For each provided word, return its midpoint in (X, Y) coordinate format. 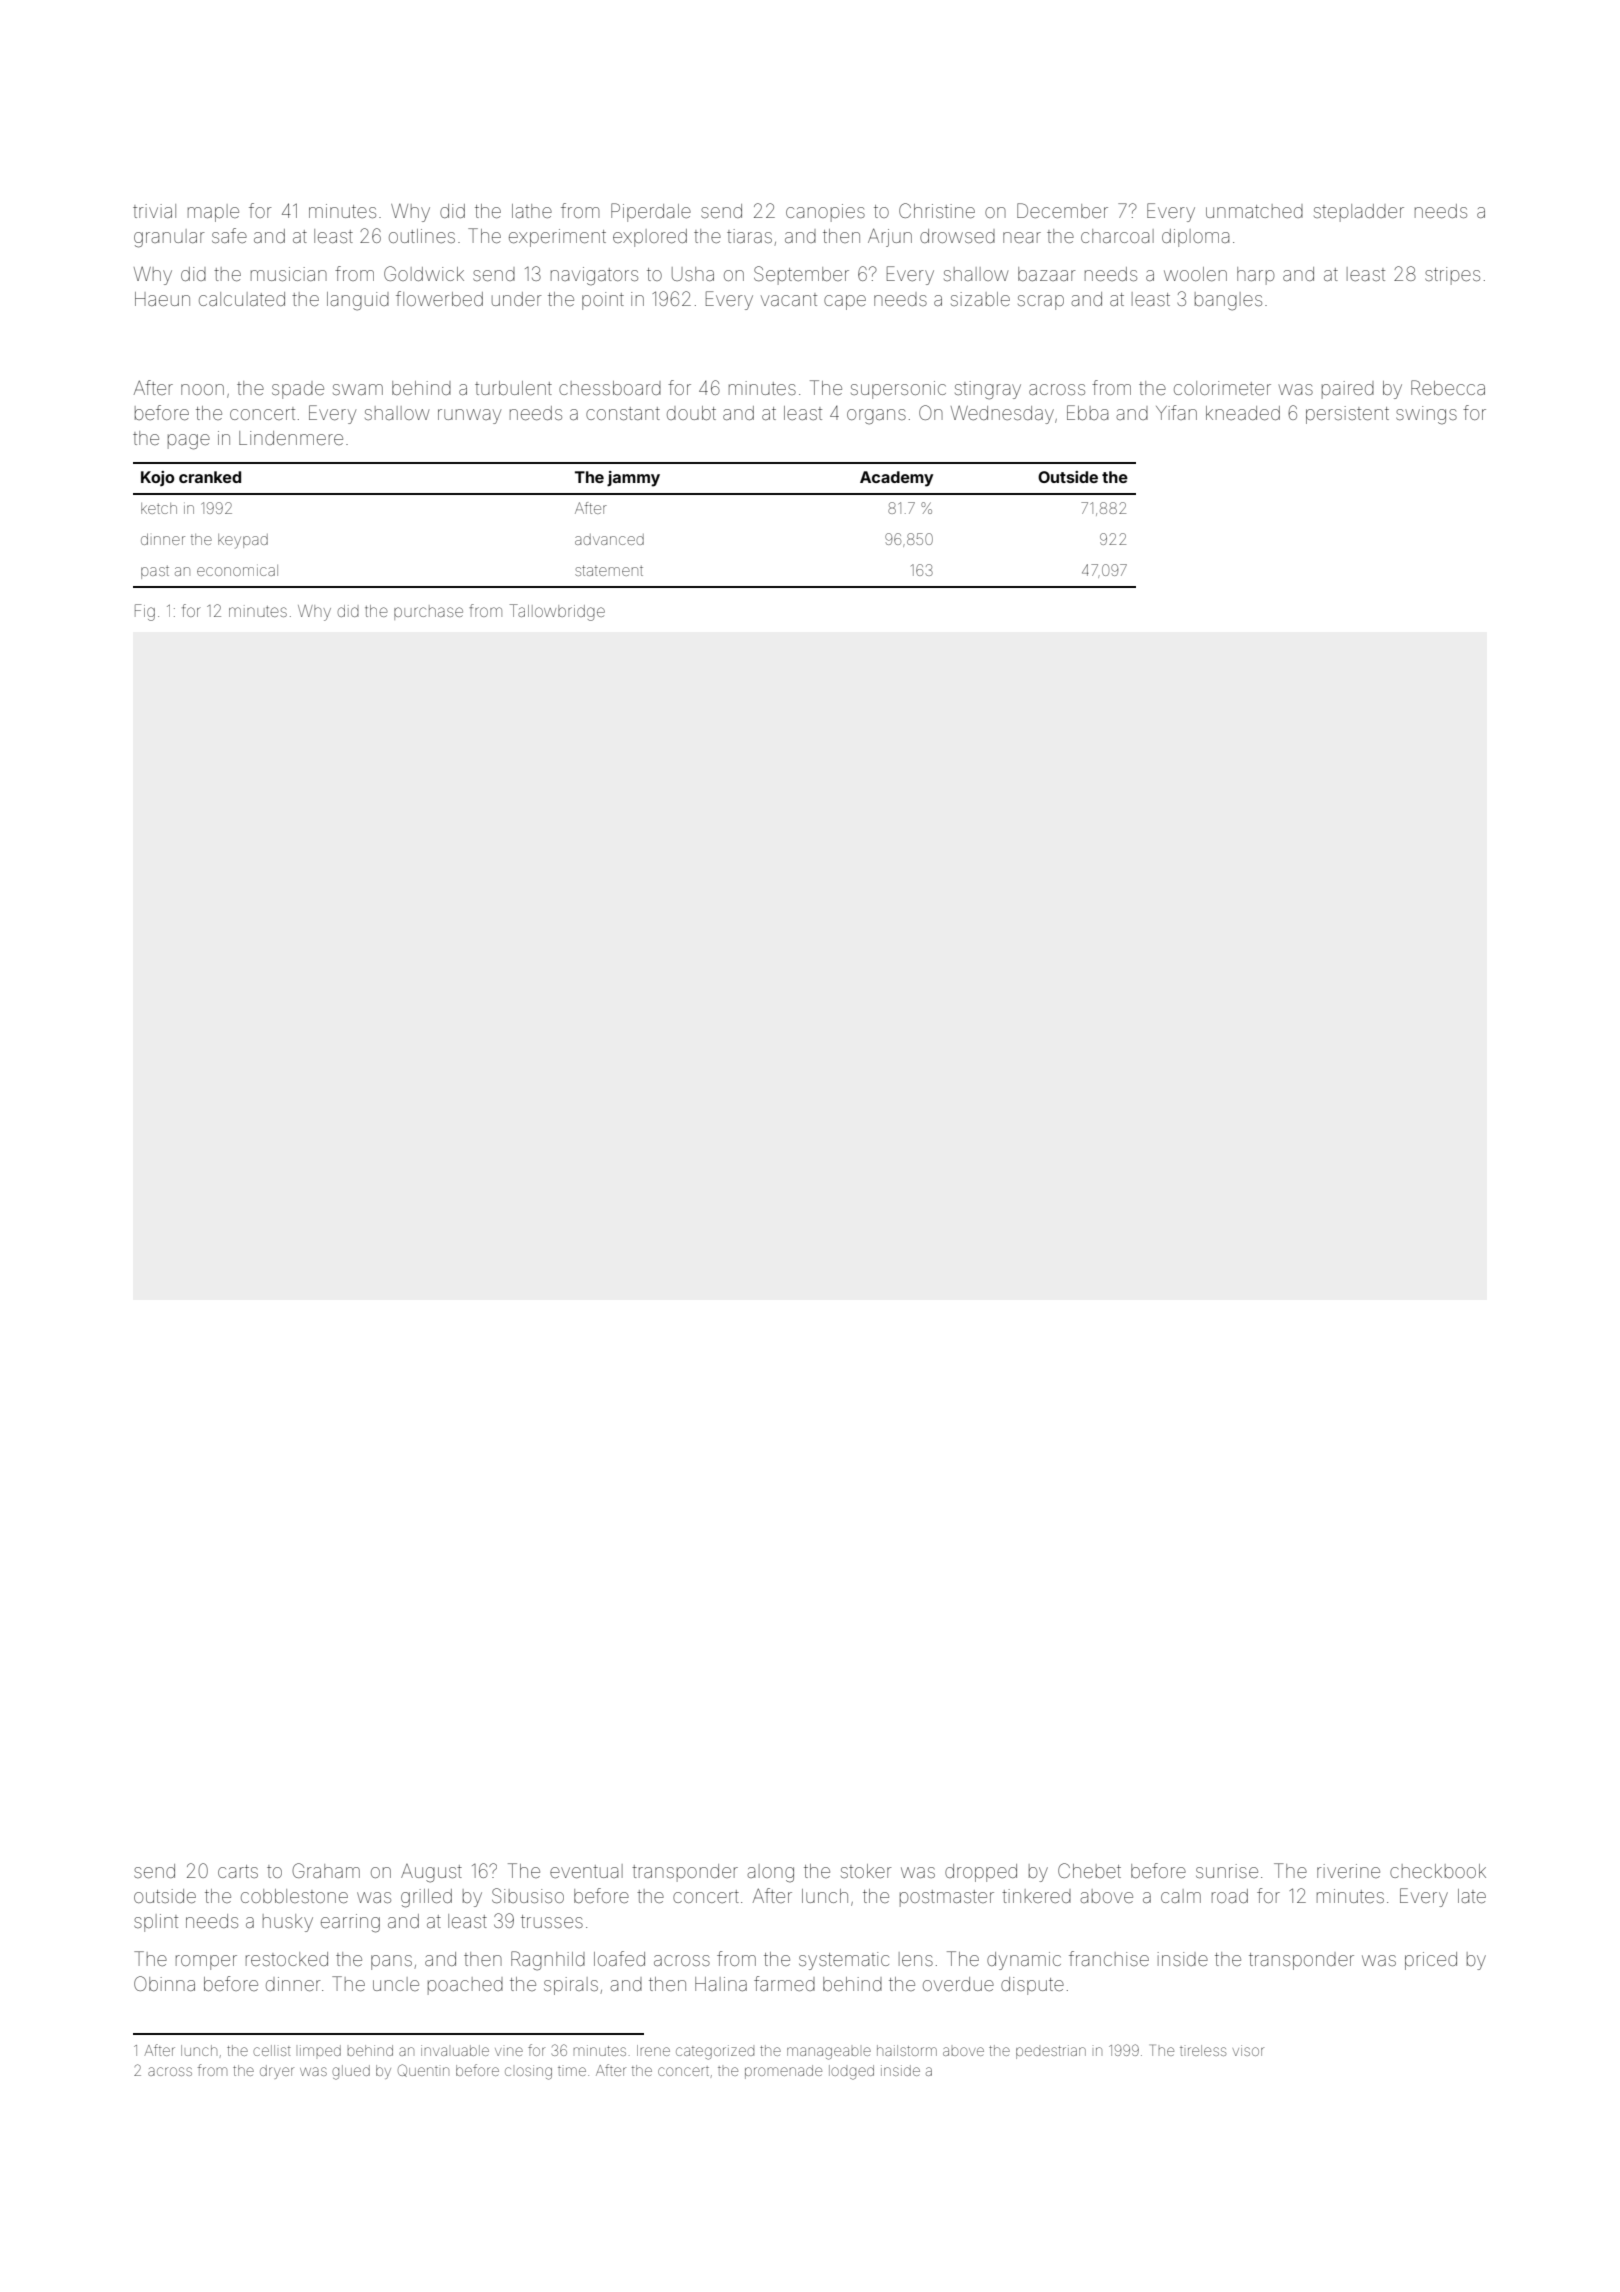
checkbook (1438, 1871)
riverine (1348, 1871)
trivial (154, 211)
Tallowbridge (557, 612)
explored (650, 238)
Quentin (423, 2070)
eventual (586, 1871)
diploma (1195, 238)
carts (238, 1871)
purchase (428, 612)
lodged (851, 2072)
